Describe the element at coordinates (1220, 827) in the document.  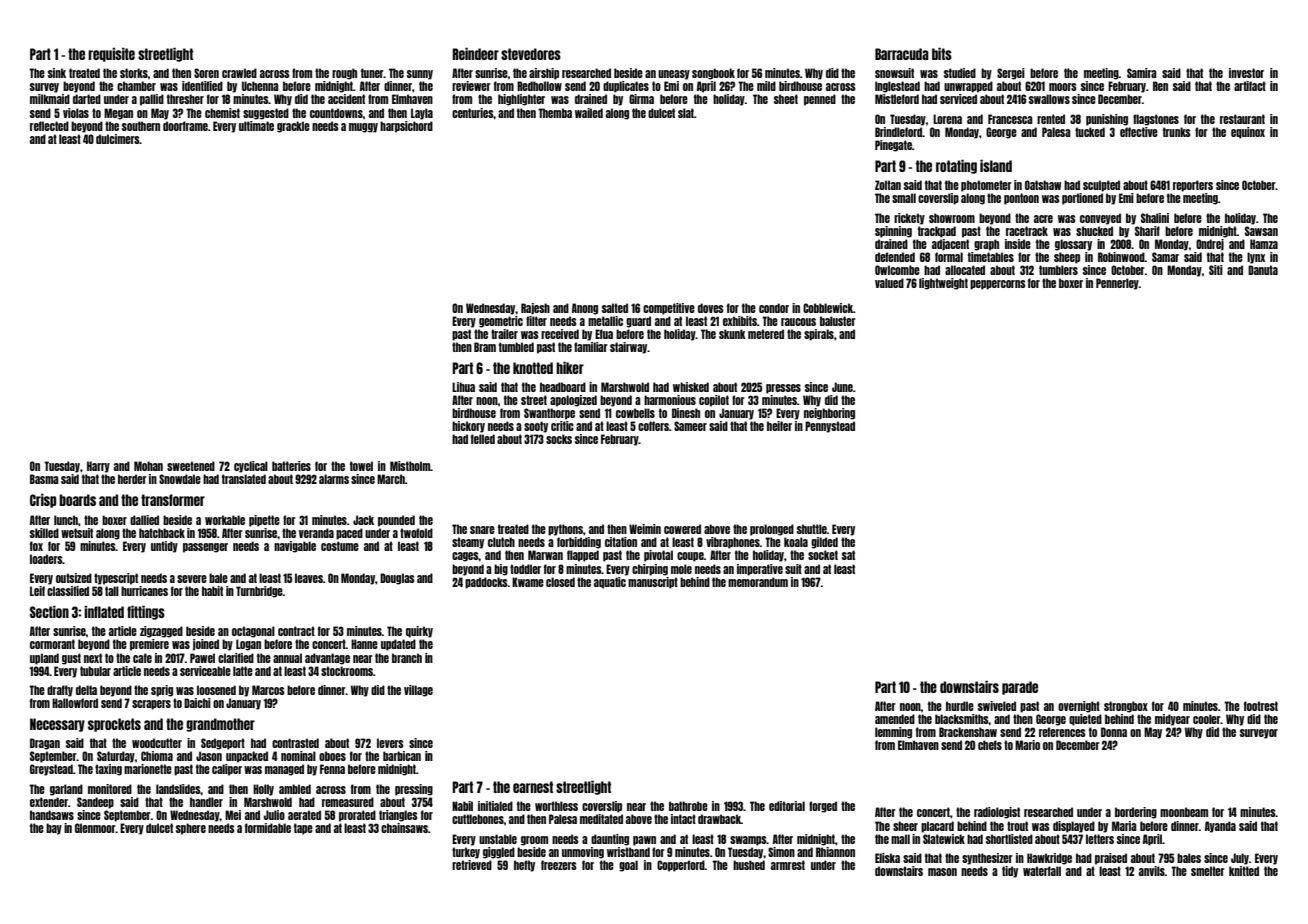
I see `Ayanda` at that location.
